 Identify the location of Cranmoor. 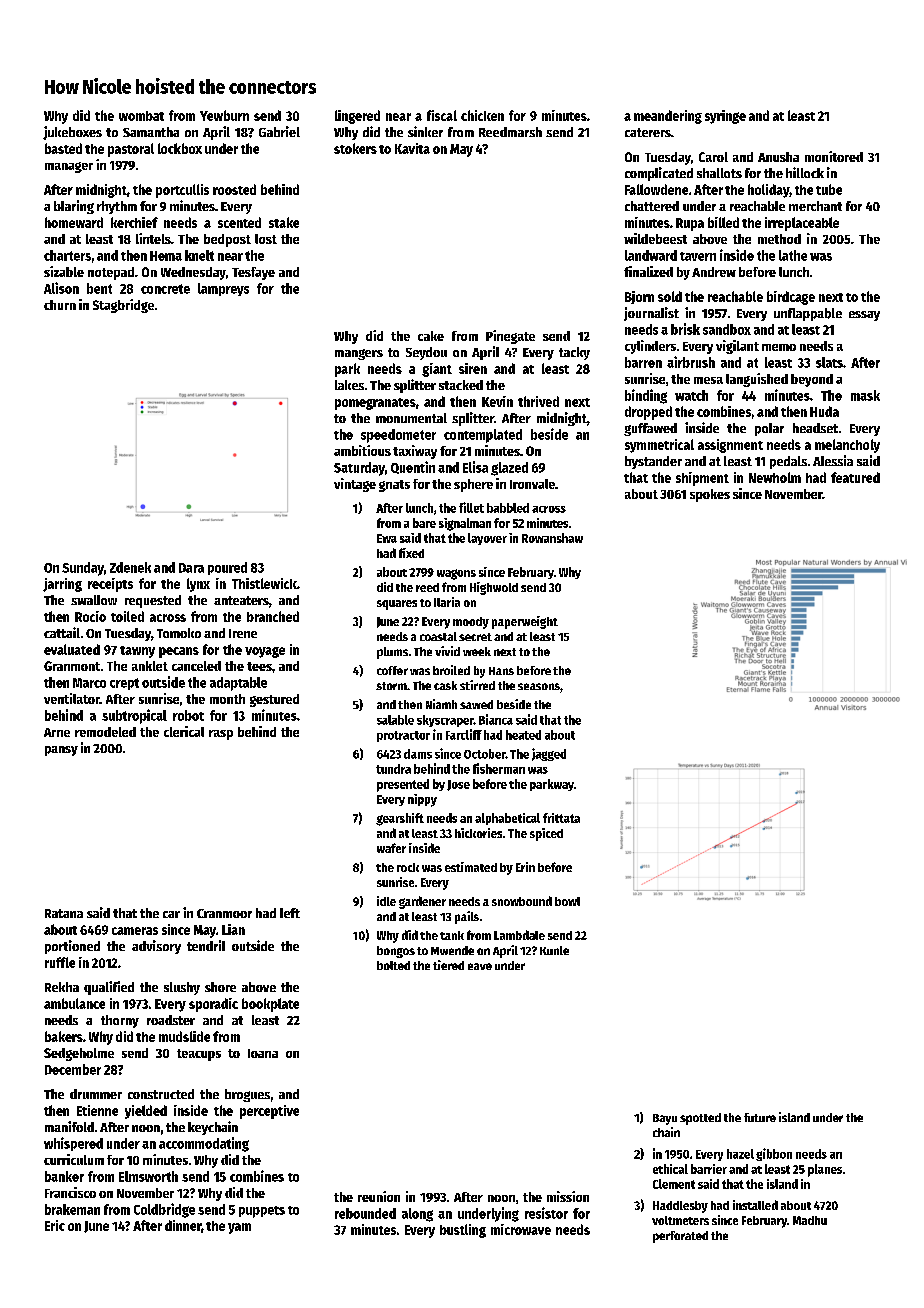
(224, 913).
